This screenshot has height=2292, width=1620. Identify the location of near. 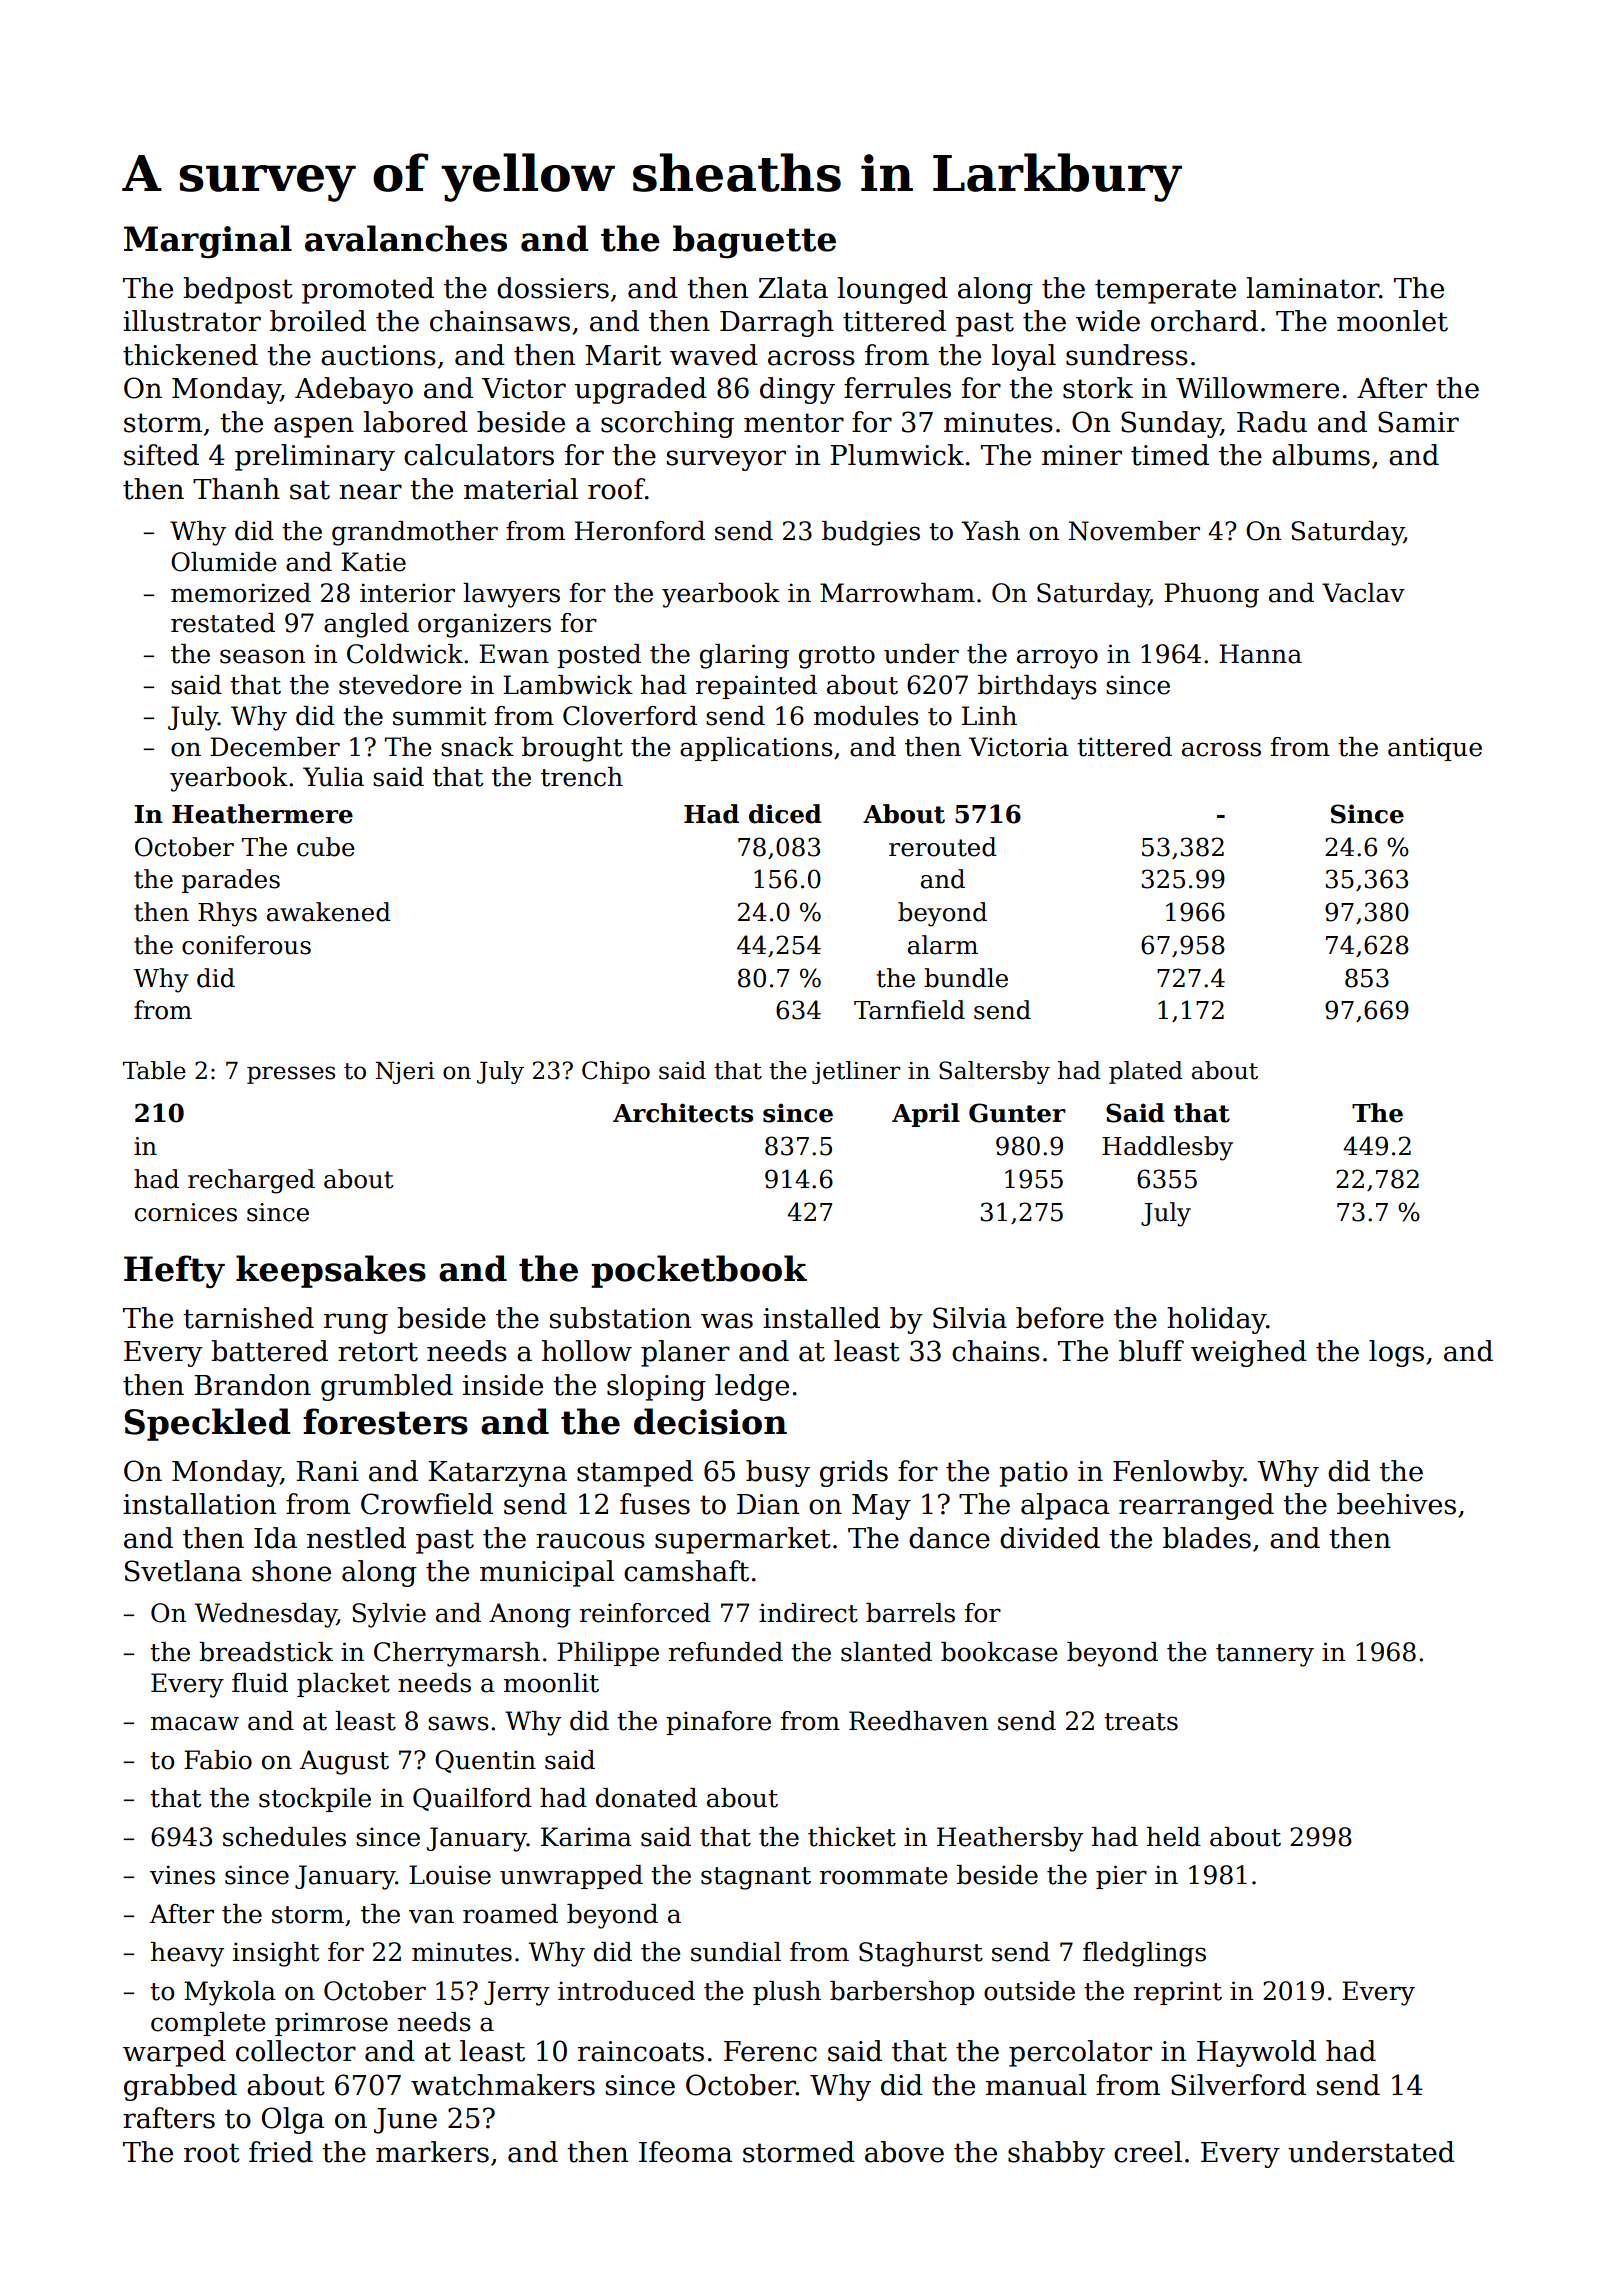
(370, 492).
